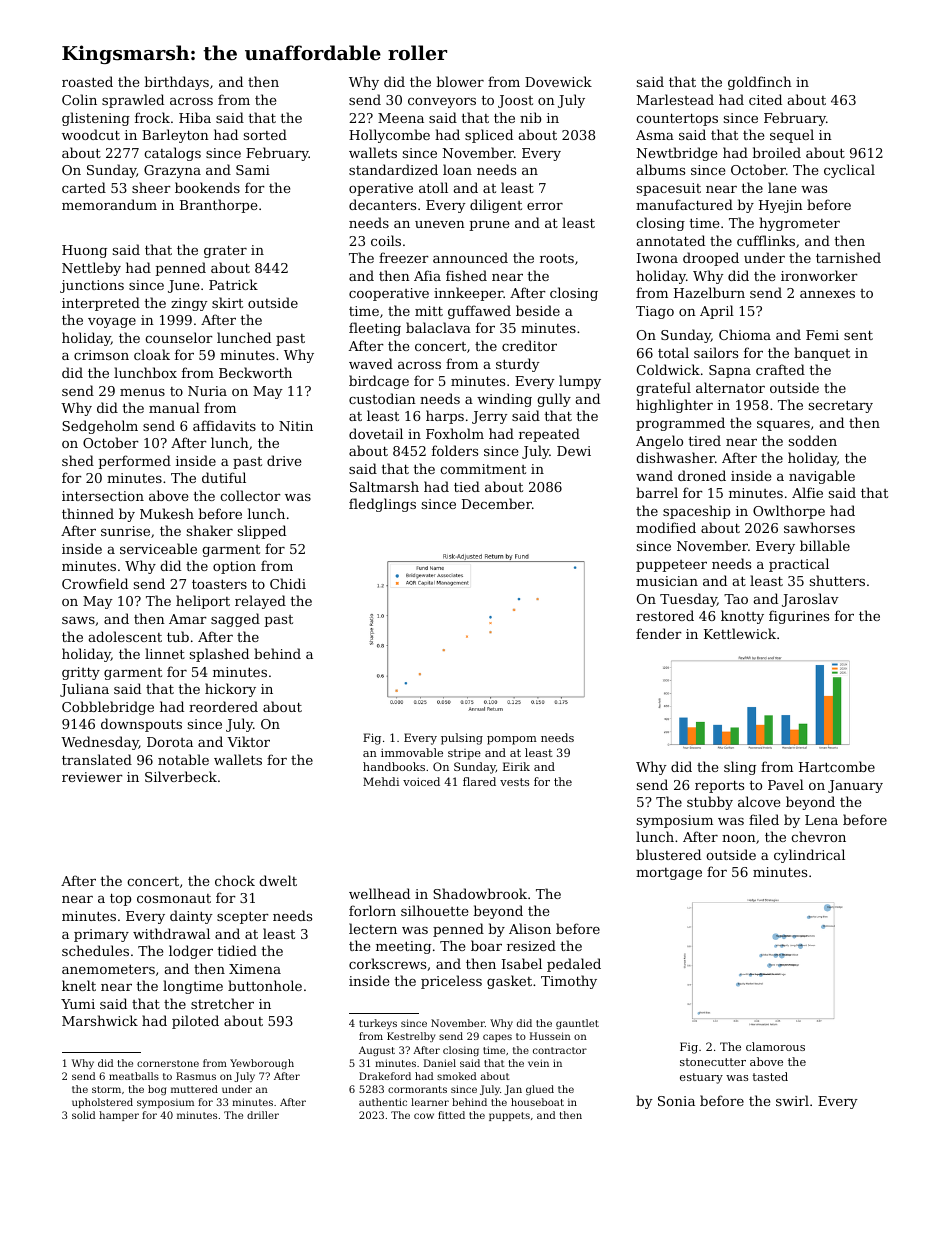  I want to click on fledglings, so click(382, 505).
